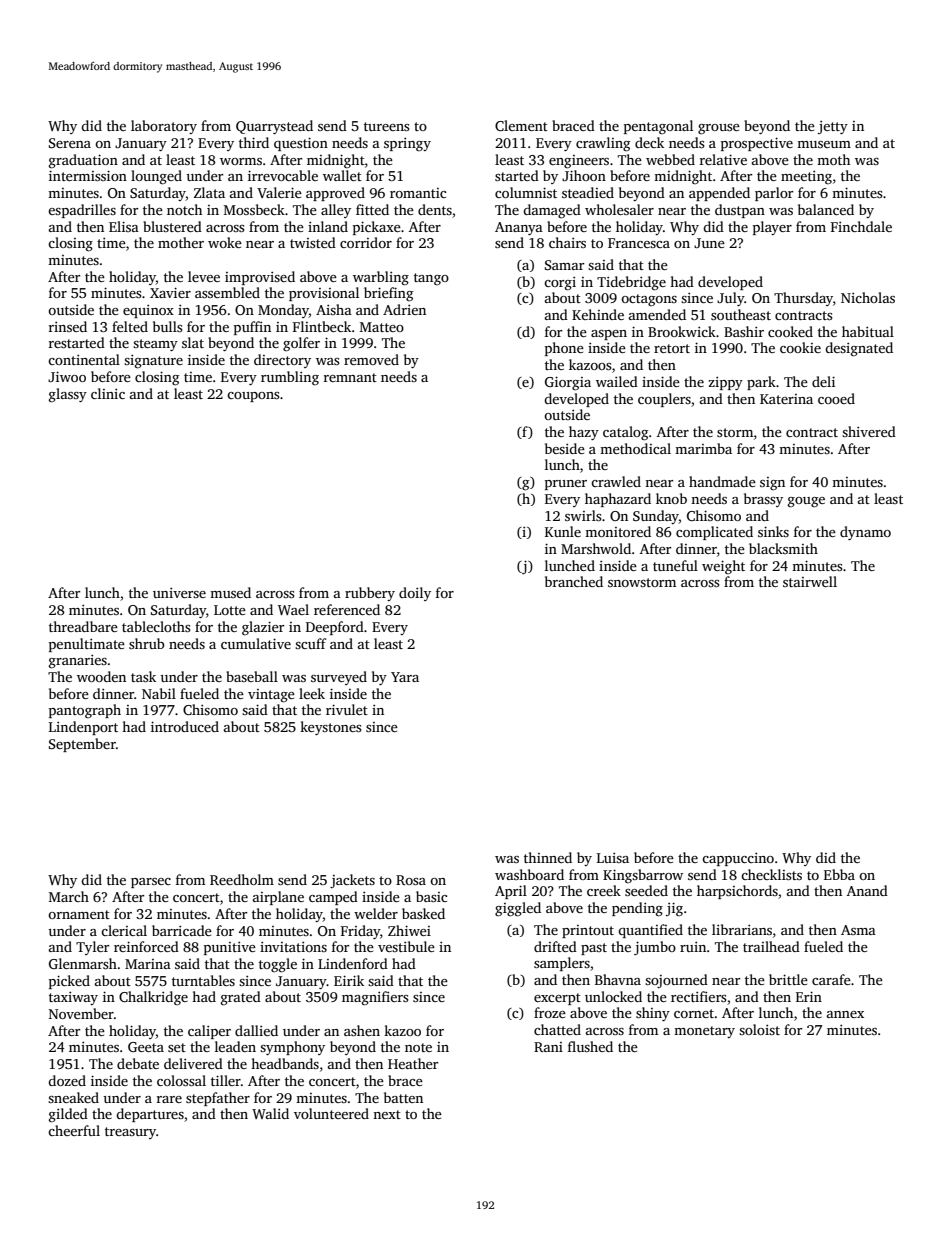  Describe the element at coordinates (672, 348) in the screenshot. I see `retort` at that location.
